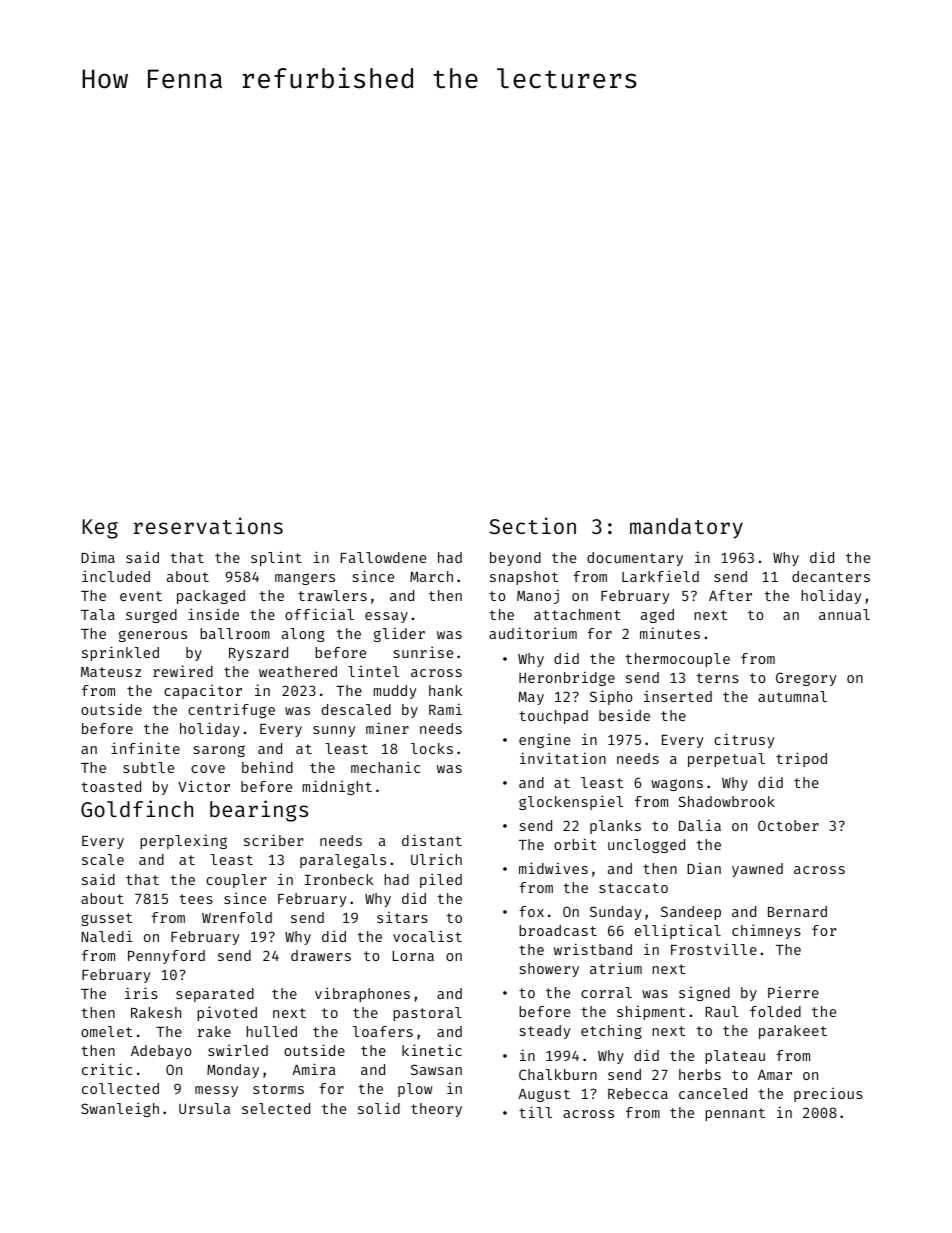 The width and height of the screenshot is (952, 1233). What do you see at coordinates (515, 559) in the screenshot?
I see `beyond` at bounding box center [515, 559].
